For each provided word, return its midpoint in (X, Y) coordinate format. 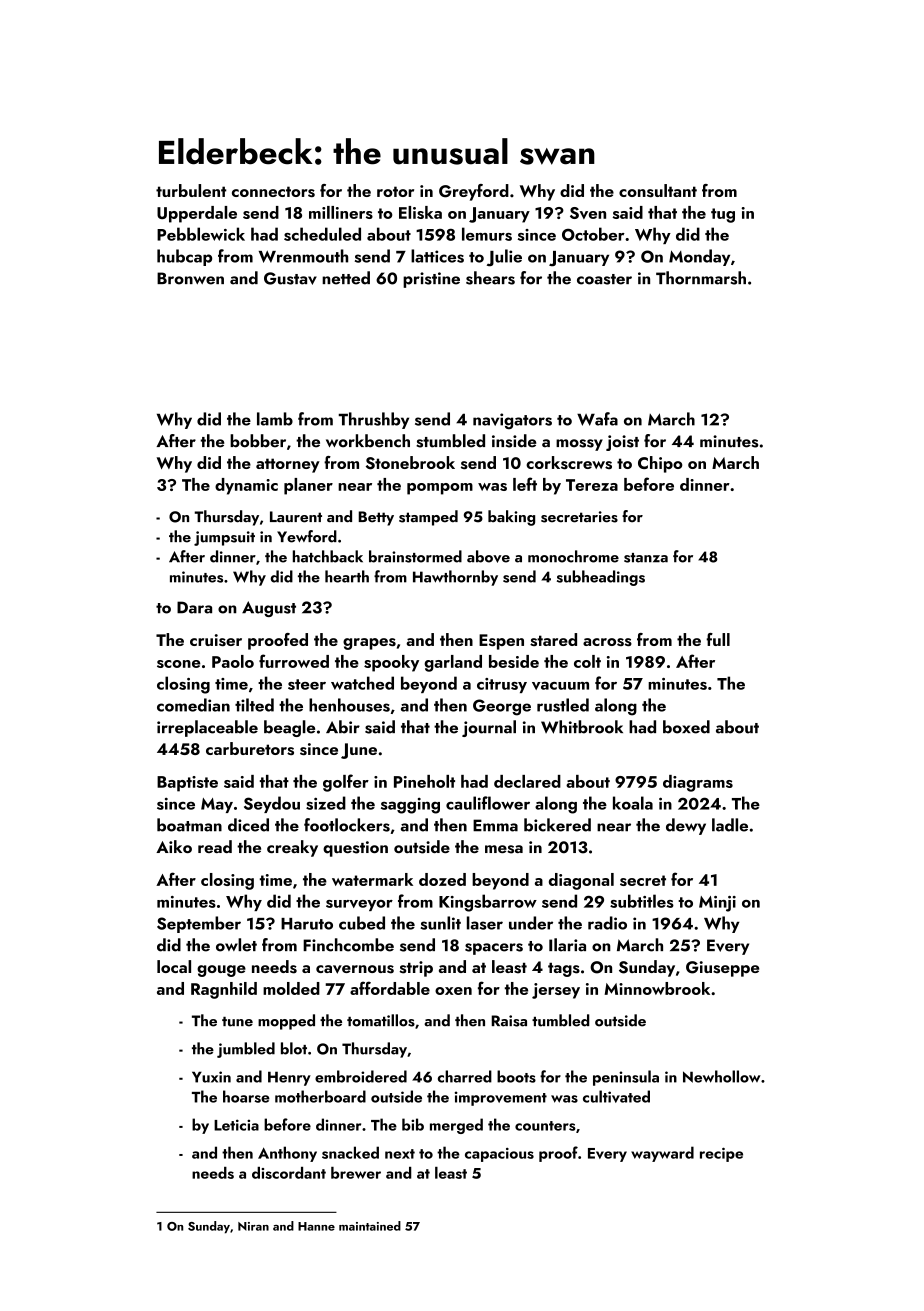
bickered (557, 825)
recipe (721, 1154)
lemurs (487, 234)
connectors (273, 191)
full (718, 639)
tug (723, 215)
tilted (254, 705)
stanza (646, 558)
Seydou (272, 804)
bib (413, 1124)
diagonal (581, 881)
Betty (376, 518)
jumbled (246, 1050)
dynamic (246, 486)
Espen (501, 642)
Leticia (236, 1125)
